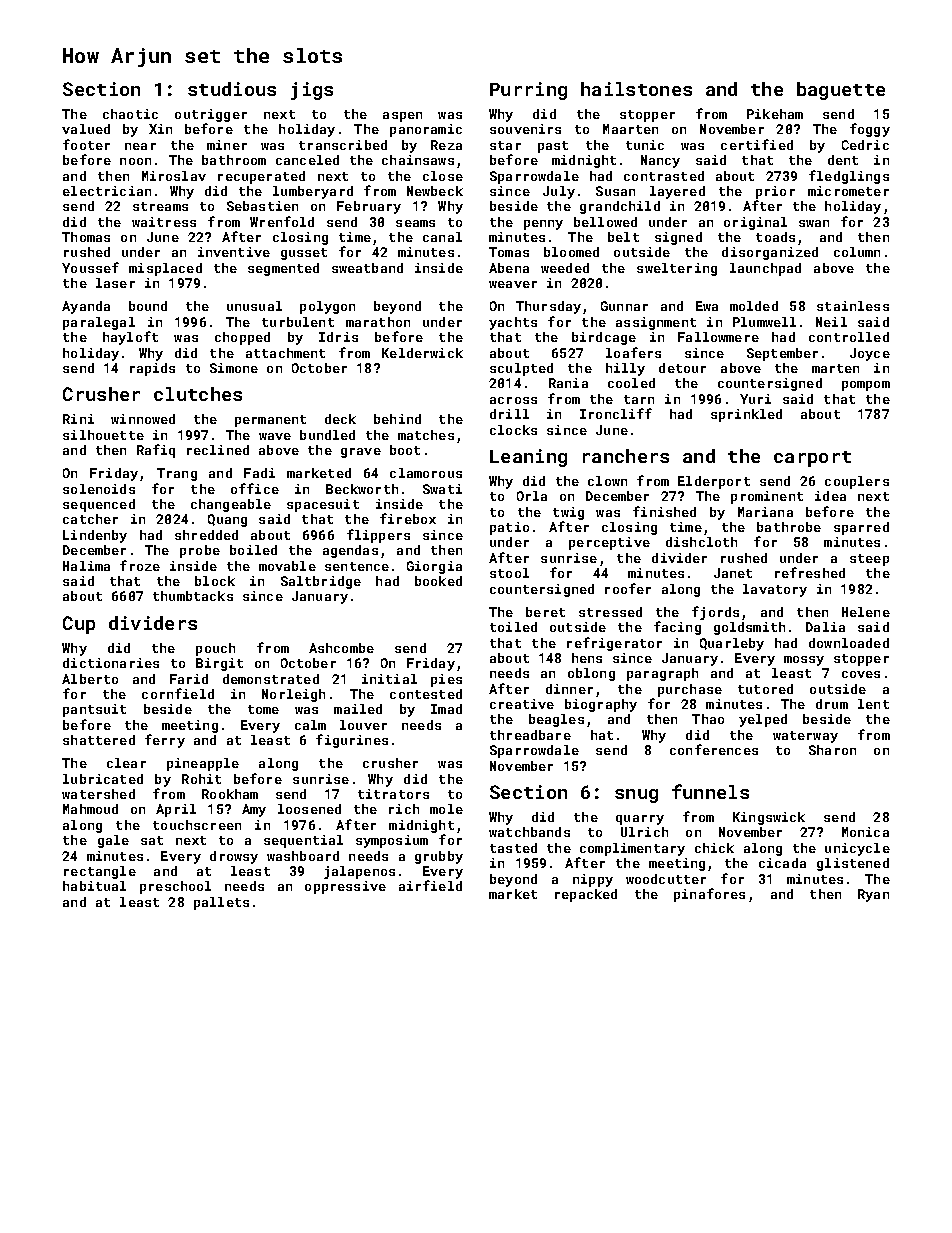 Image resolution: width=952 pixels, height=1233 pixels. What do you see at coordinates (755, 223) in the image?
I see `original` at bounding box center [755, 223].
